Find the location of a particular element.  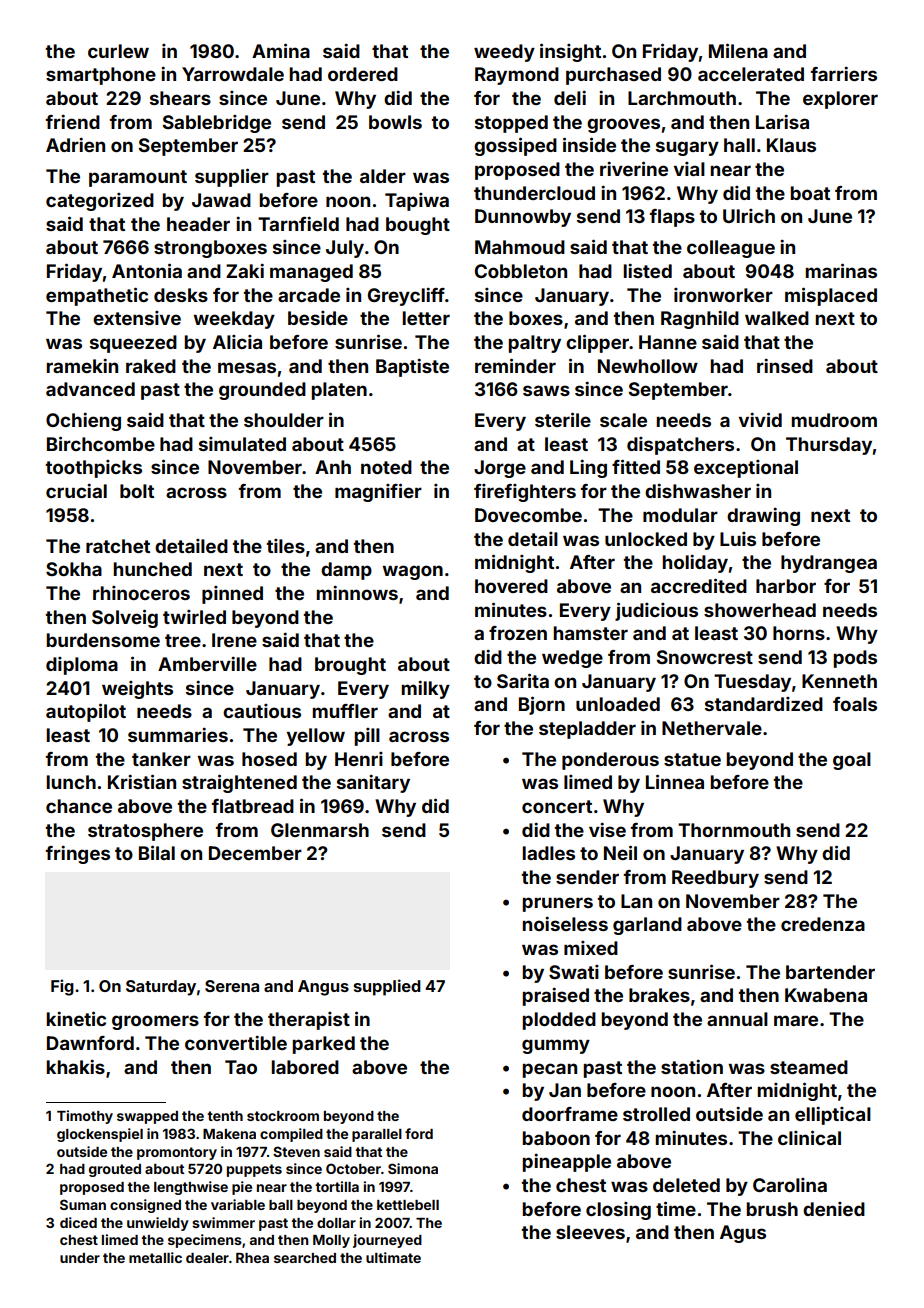

hovered is located at coordinates (511, 586).
